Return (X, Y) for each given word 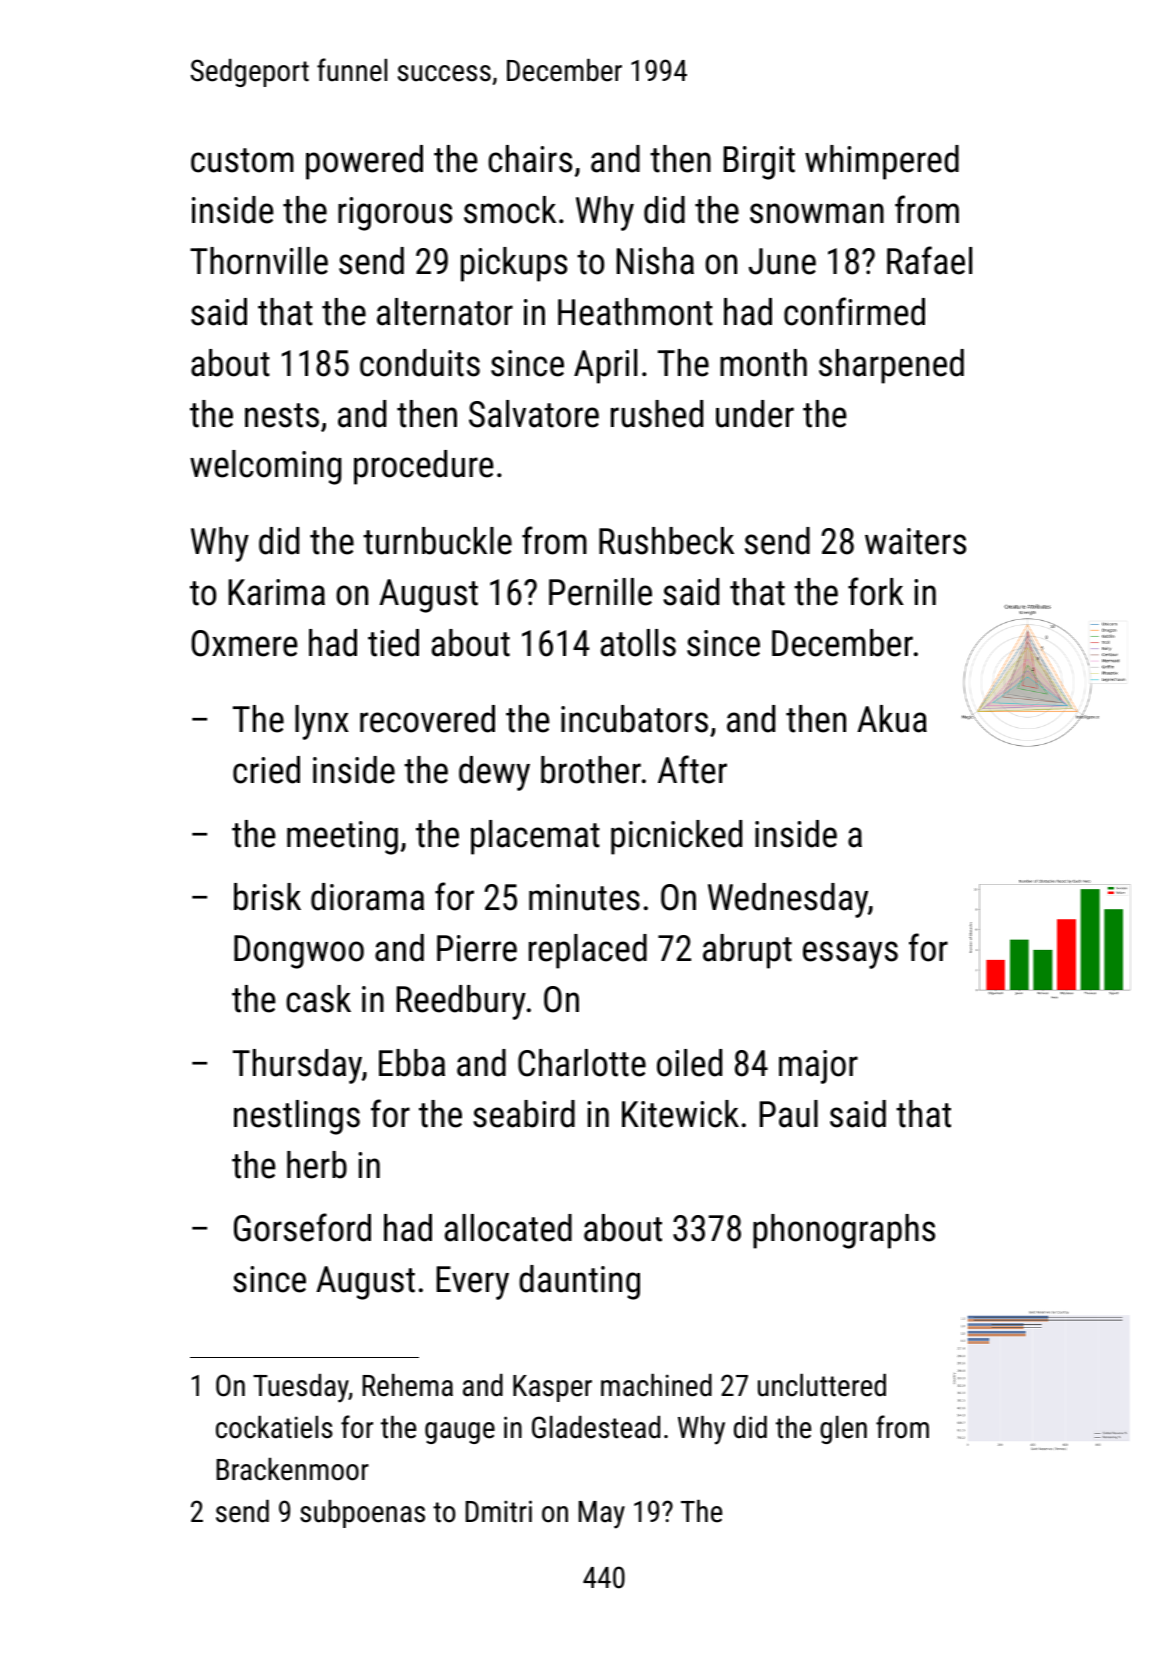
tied (393, 643)
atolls (638, 643)
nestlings (297, 1117)
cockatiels (274, 1427)
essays (850, 955)
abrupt (747, 951)
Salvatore (534, 414)
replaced (588, 951)
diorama (367, 897)
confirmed (854, 311)
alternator (445, 312)
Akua (892, 719)
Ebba (412, 1063)
